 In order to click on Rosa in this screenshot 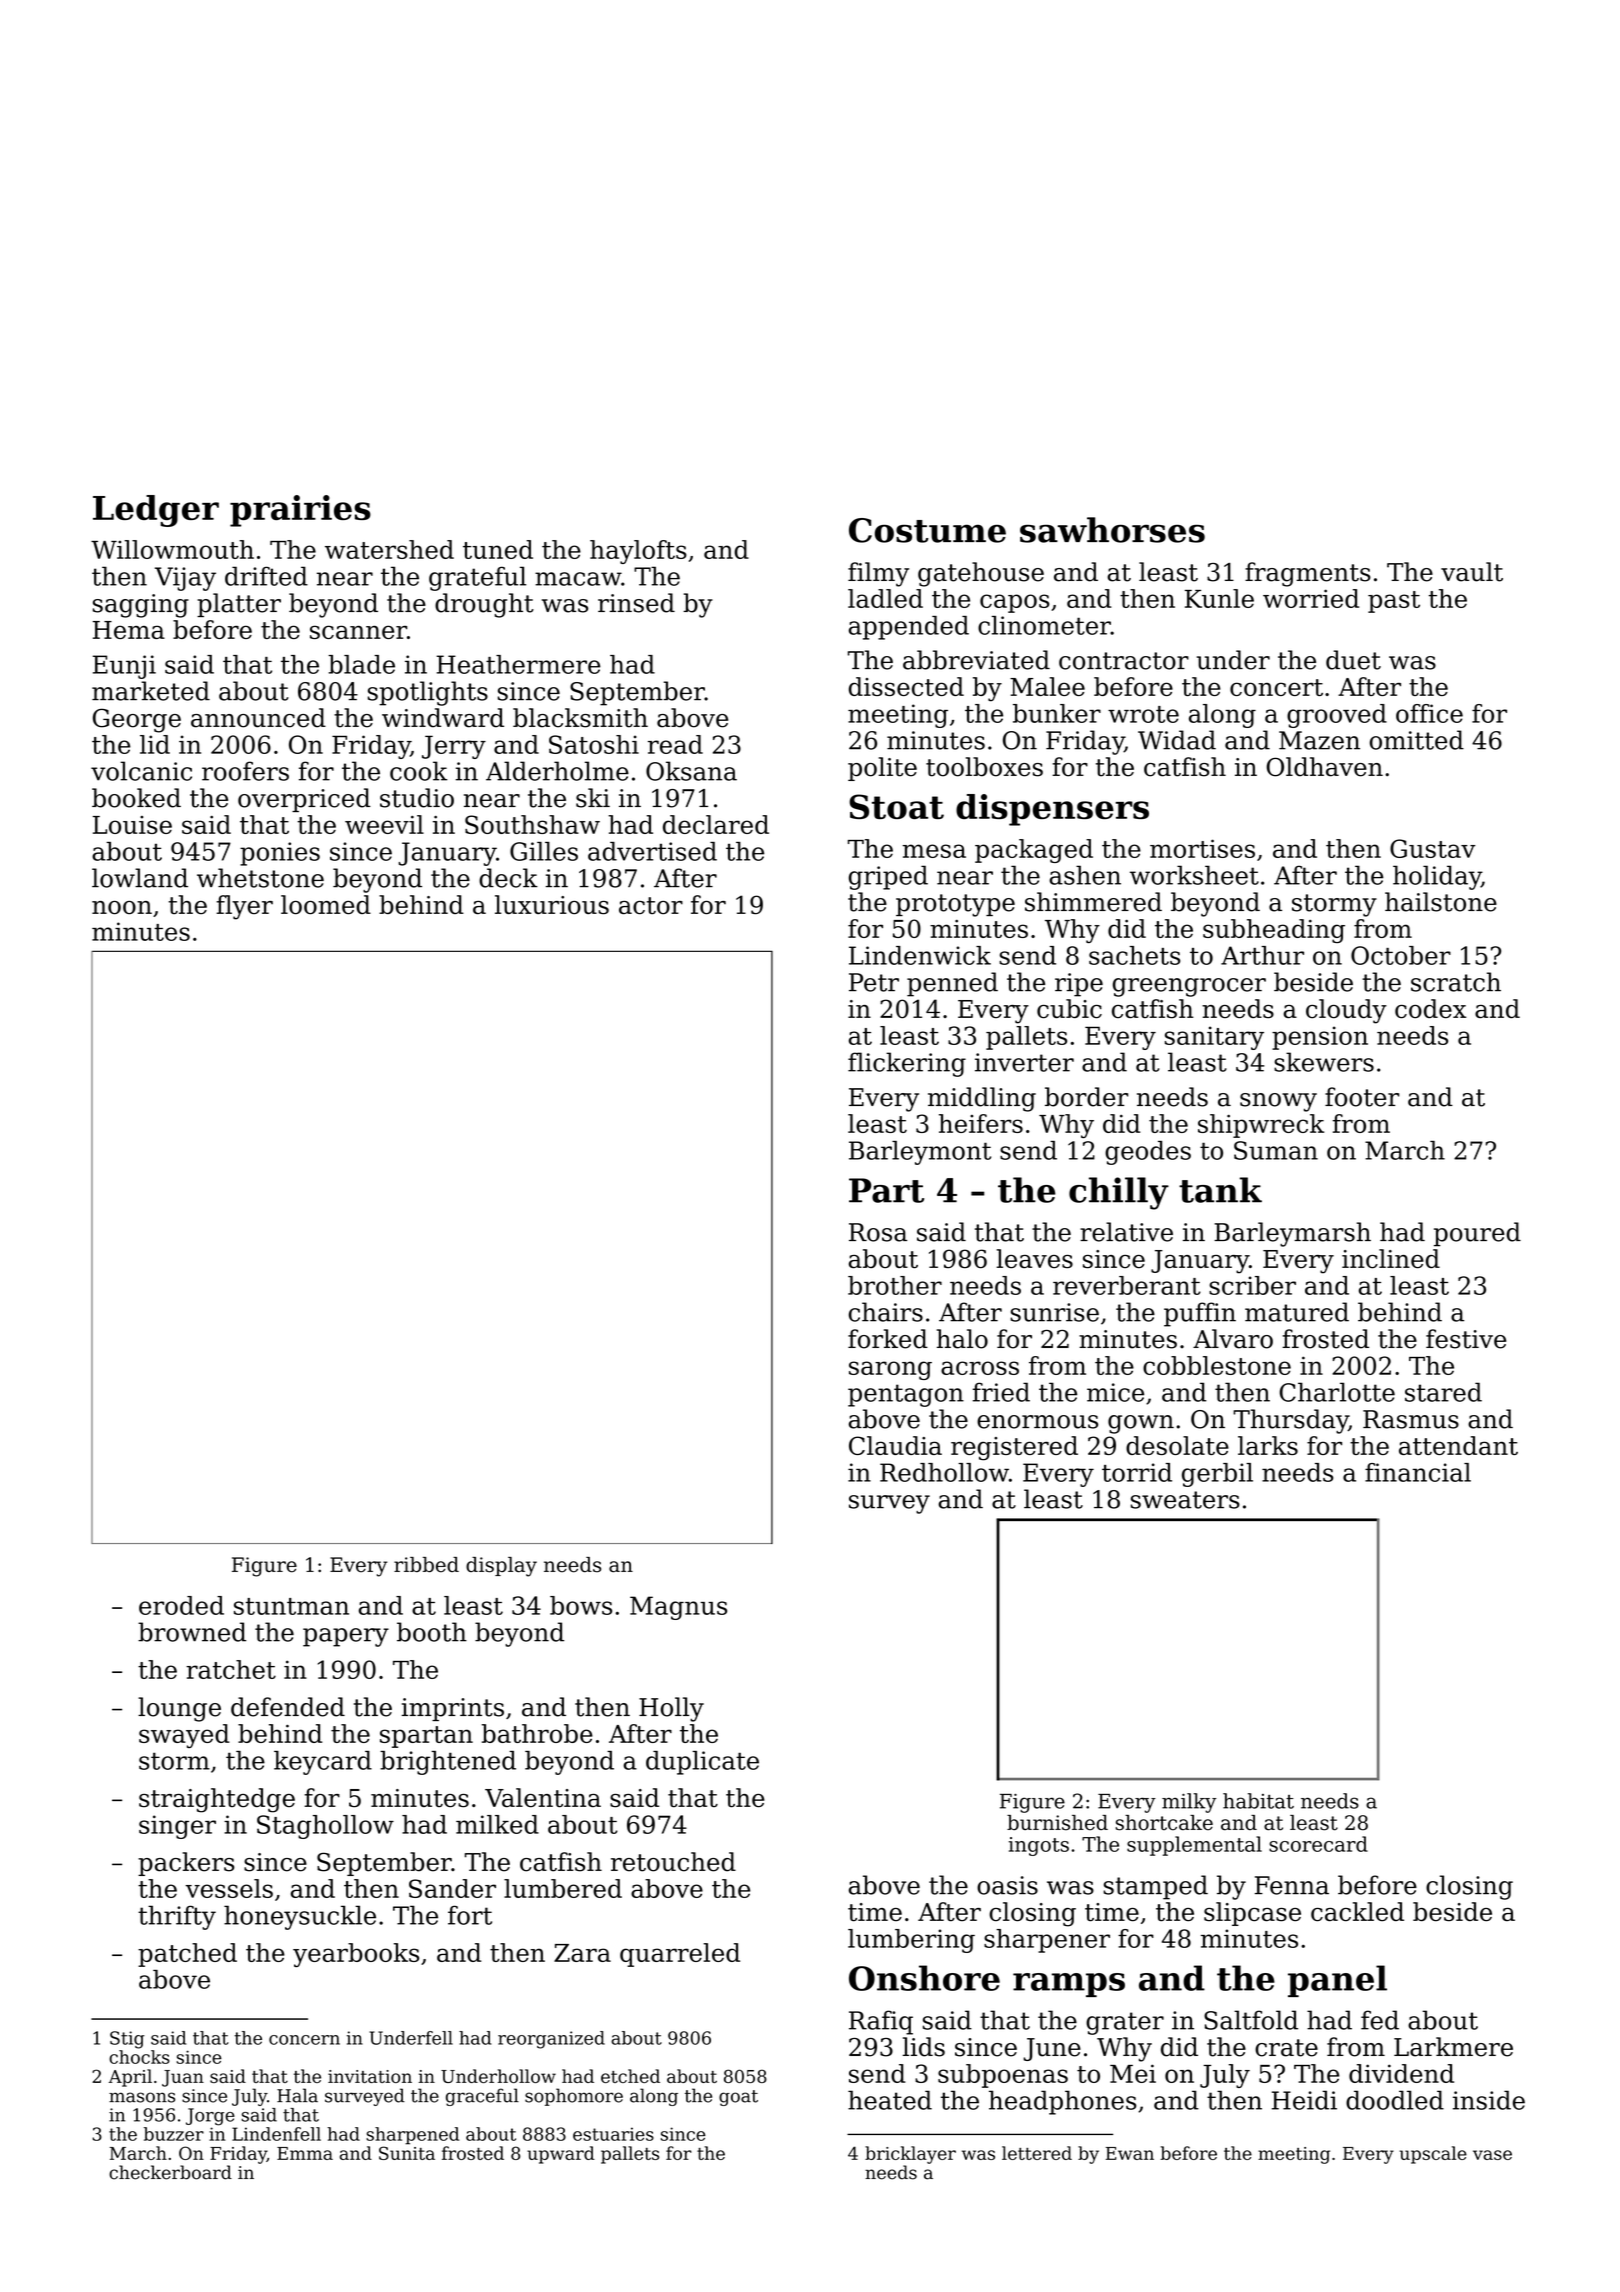, I will do `click(878, 1232)`.
